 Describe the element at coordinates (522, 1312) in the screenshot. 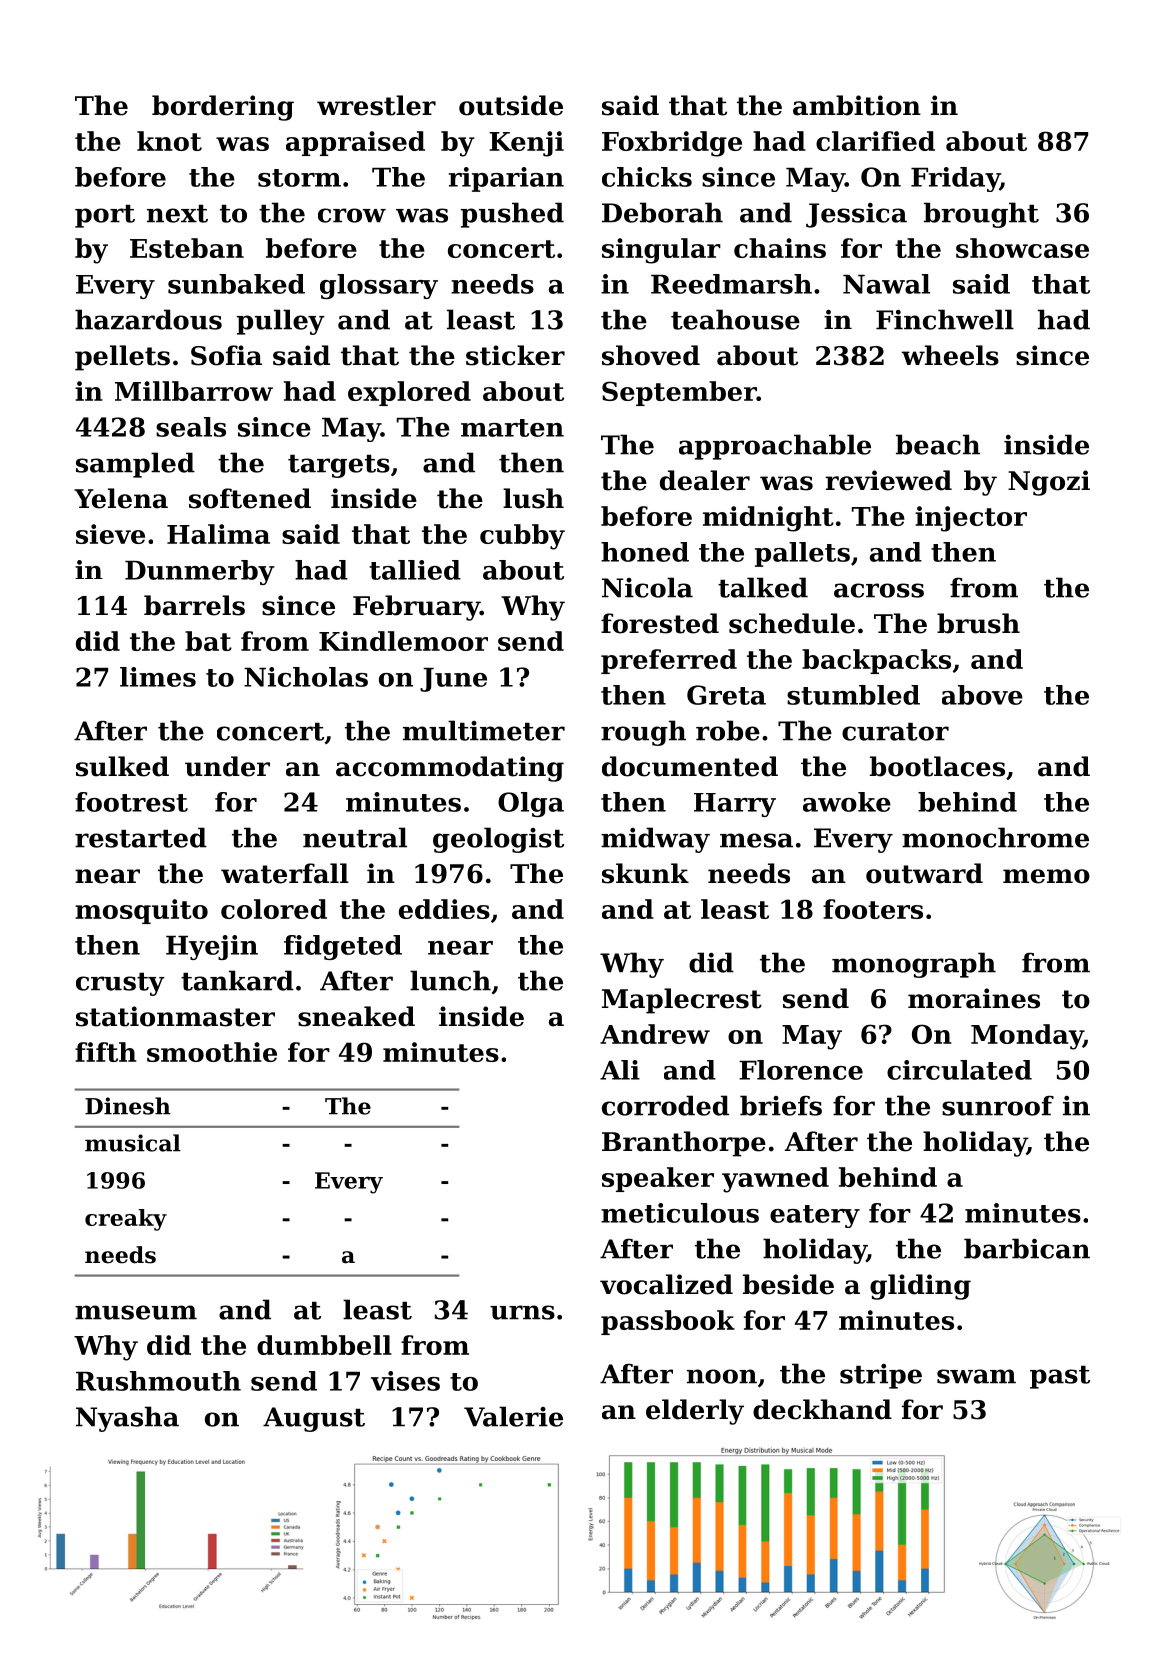

I see `urns` at that location.
